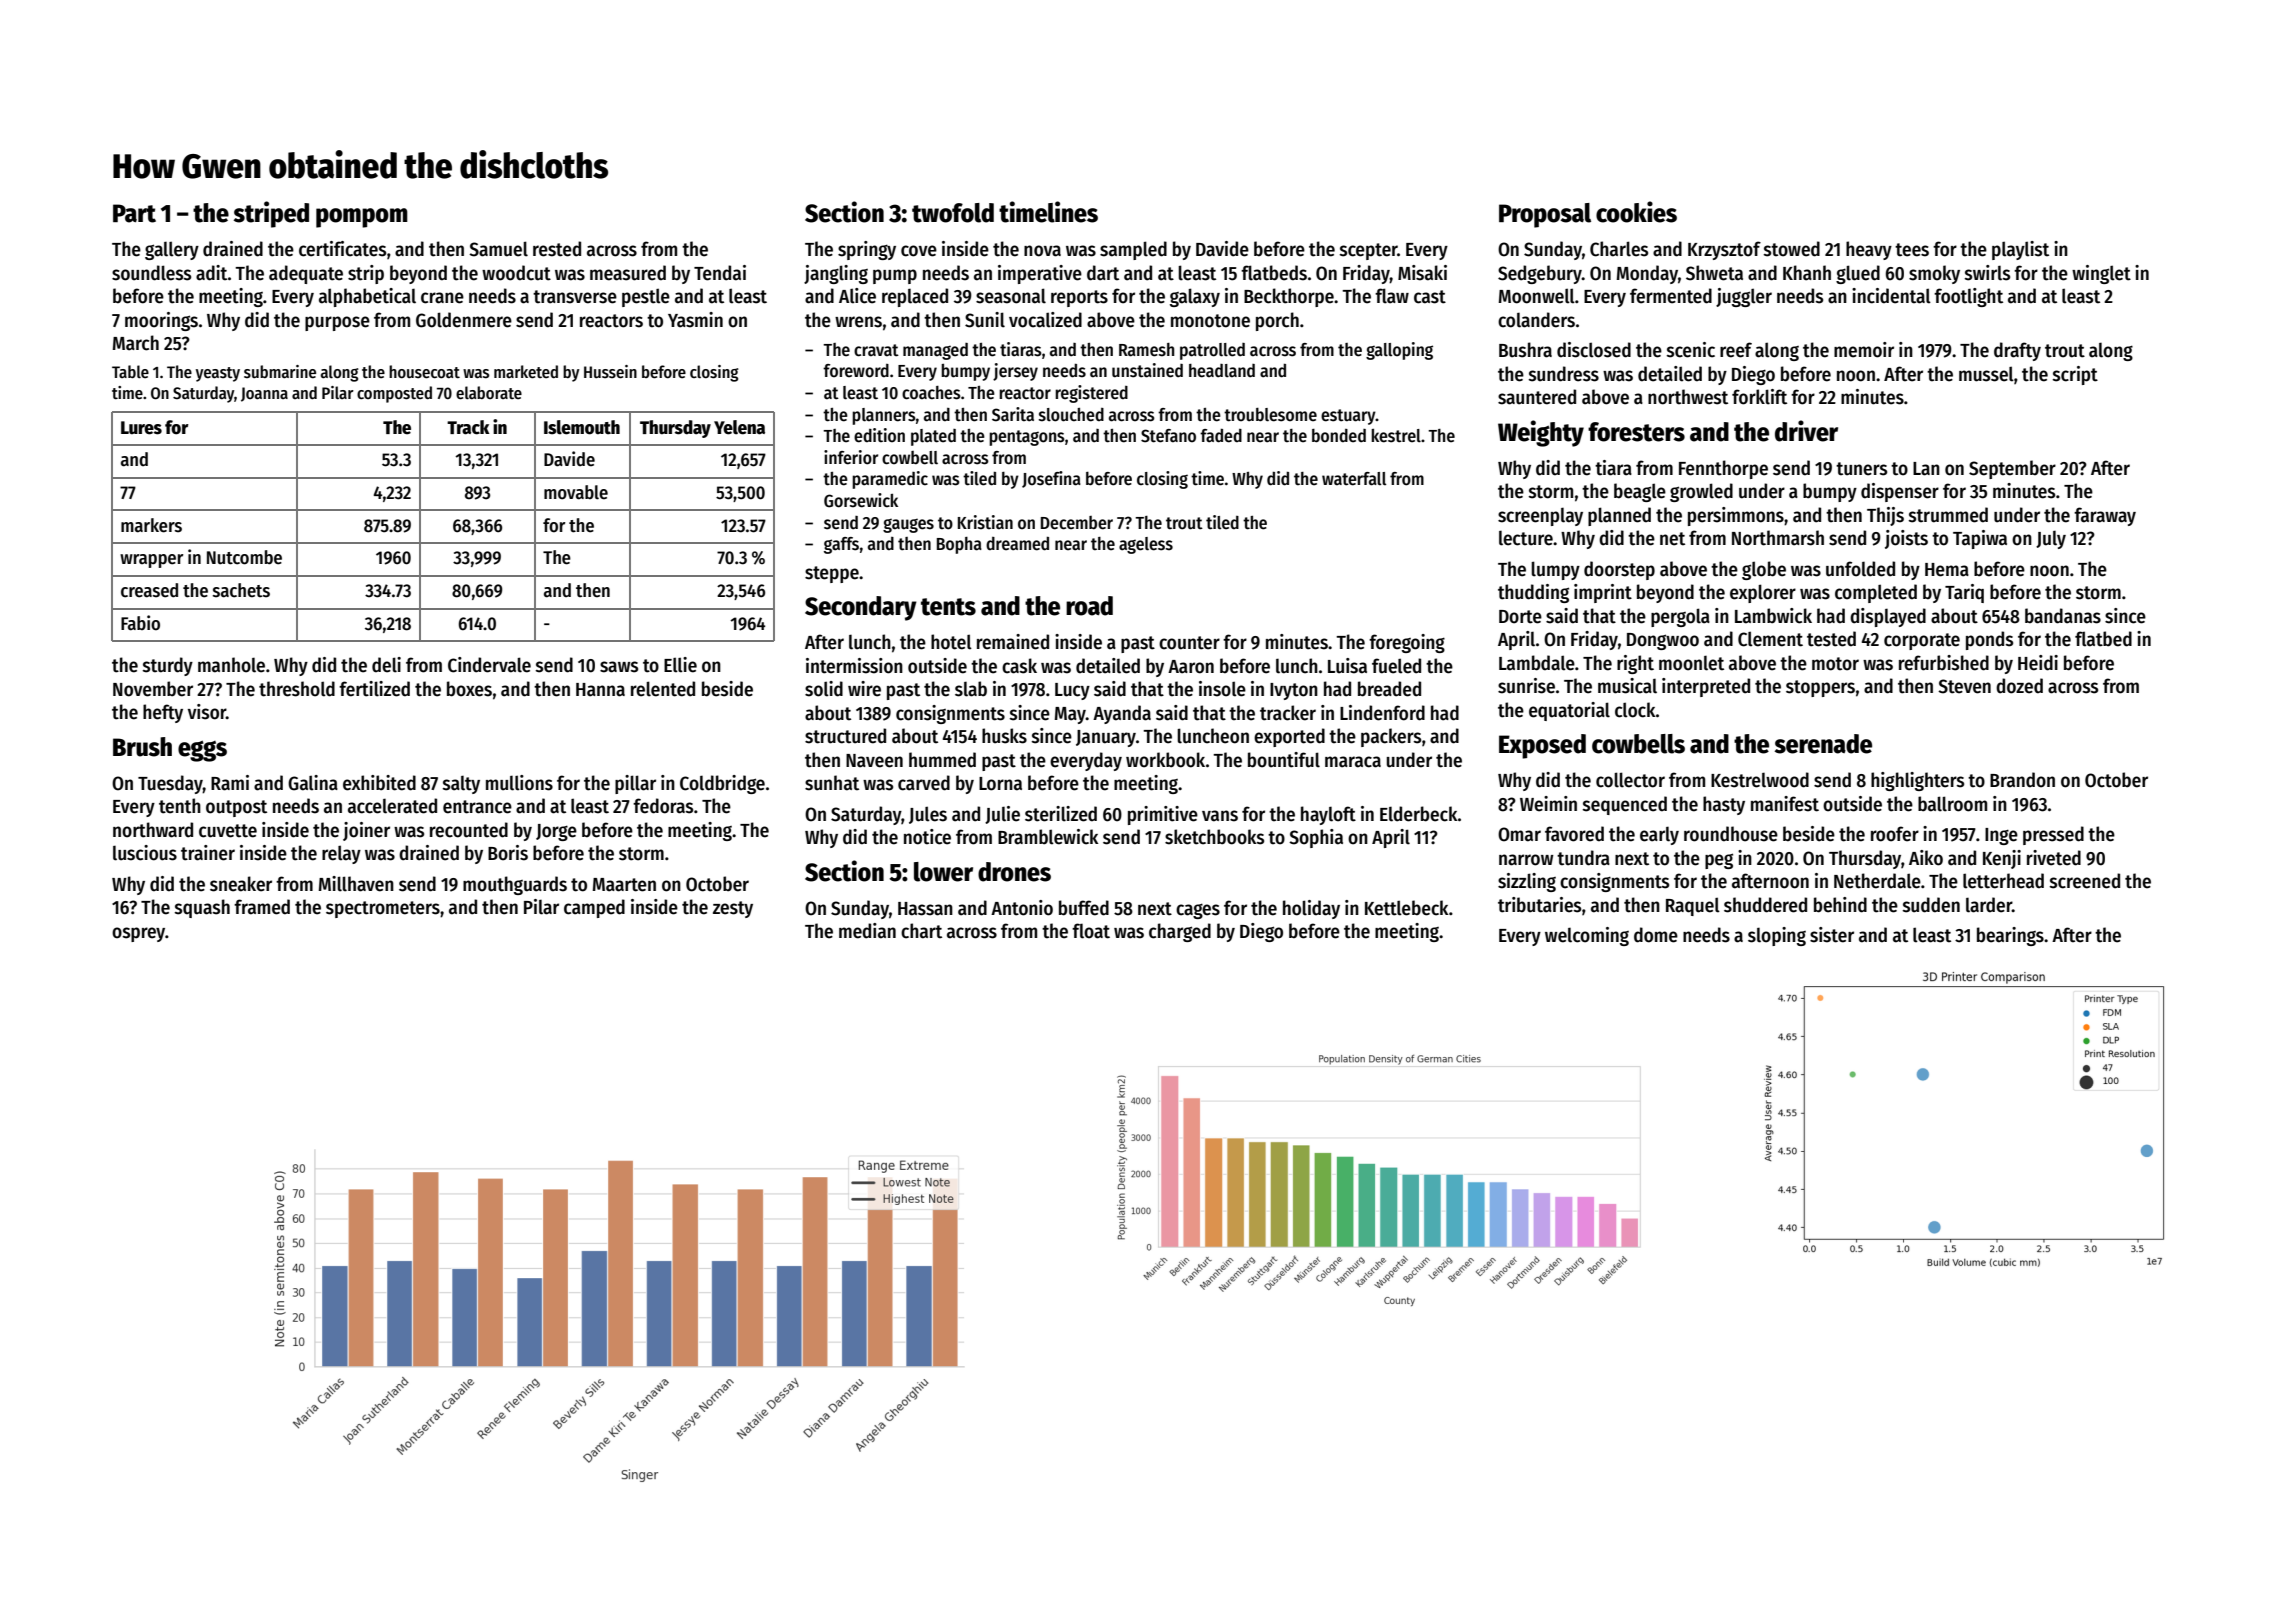 Image resolution: width=2272 pixels, height=1607 pixels. Describe the element at coordinates (383, 909) in the page. I see `spectrometers` at that location.
